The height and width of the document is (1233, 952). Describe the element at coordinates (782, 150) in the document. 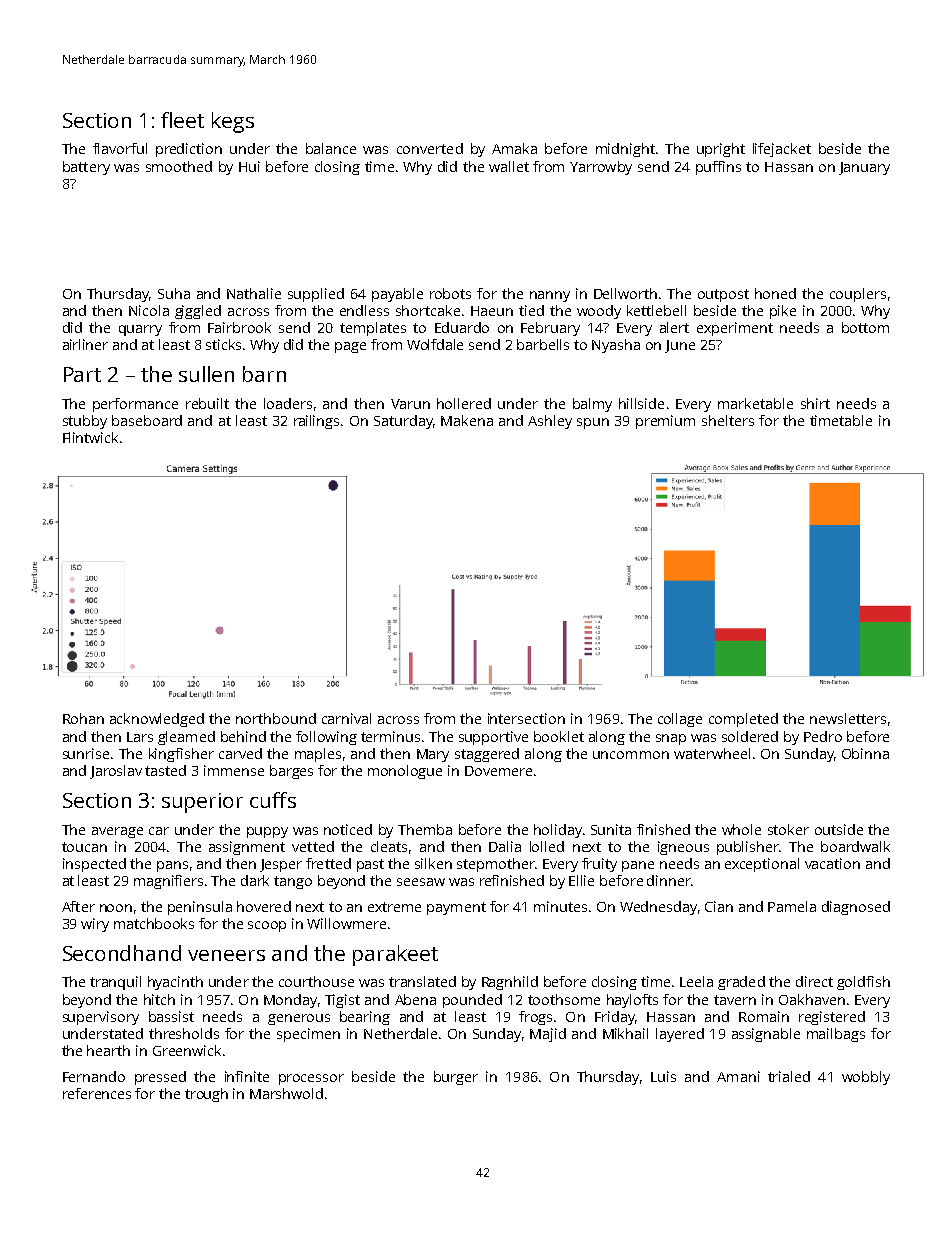

I see `lifejacket` at that location.
